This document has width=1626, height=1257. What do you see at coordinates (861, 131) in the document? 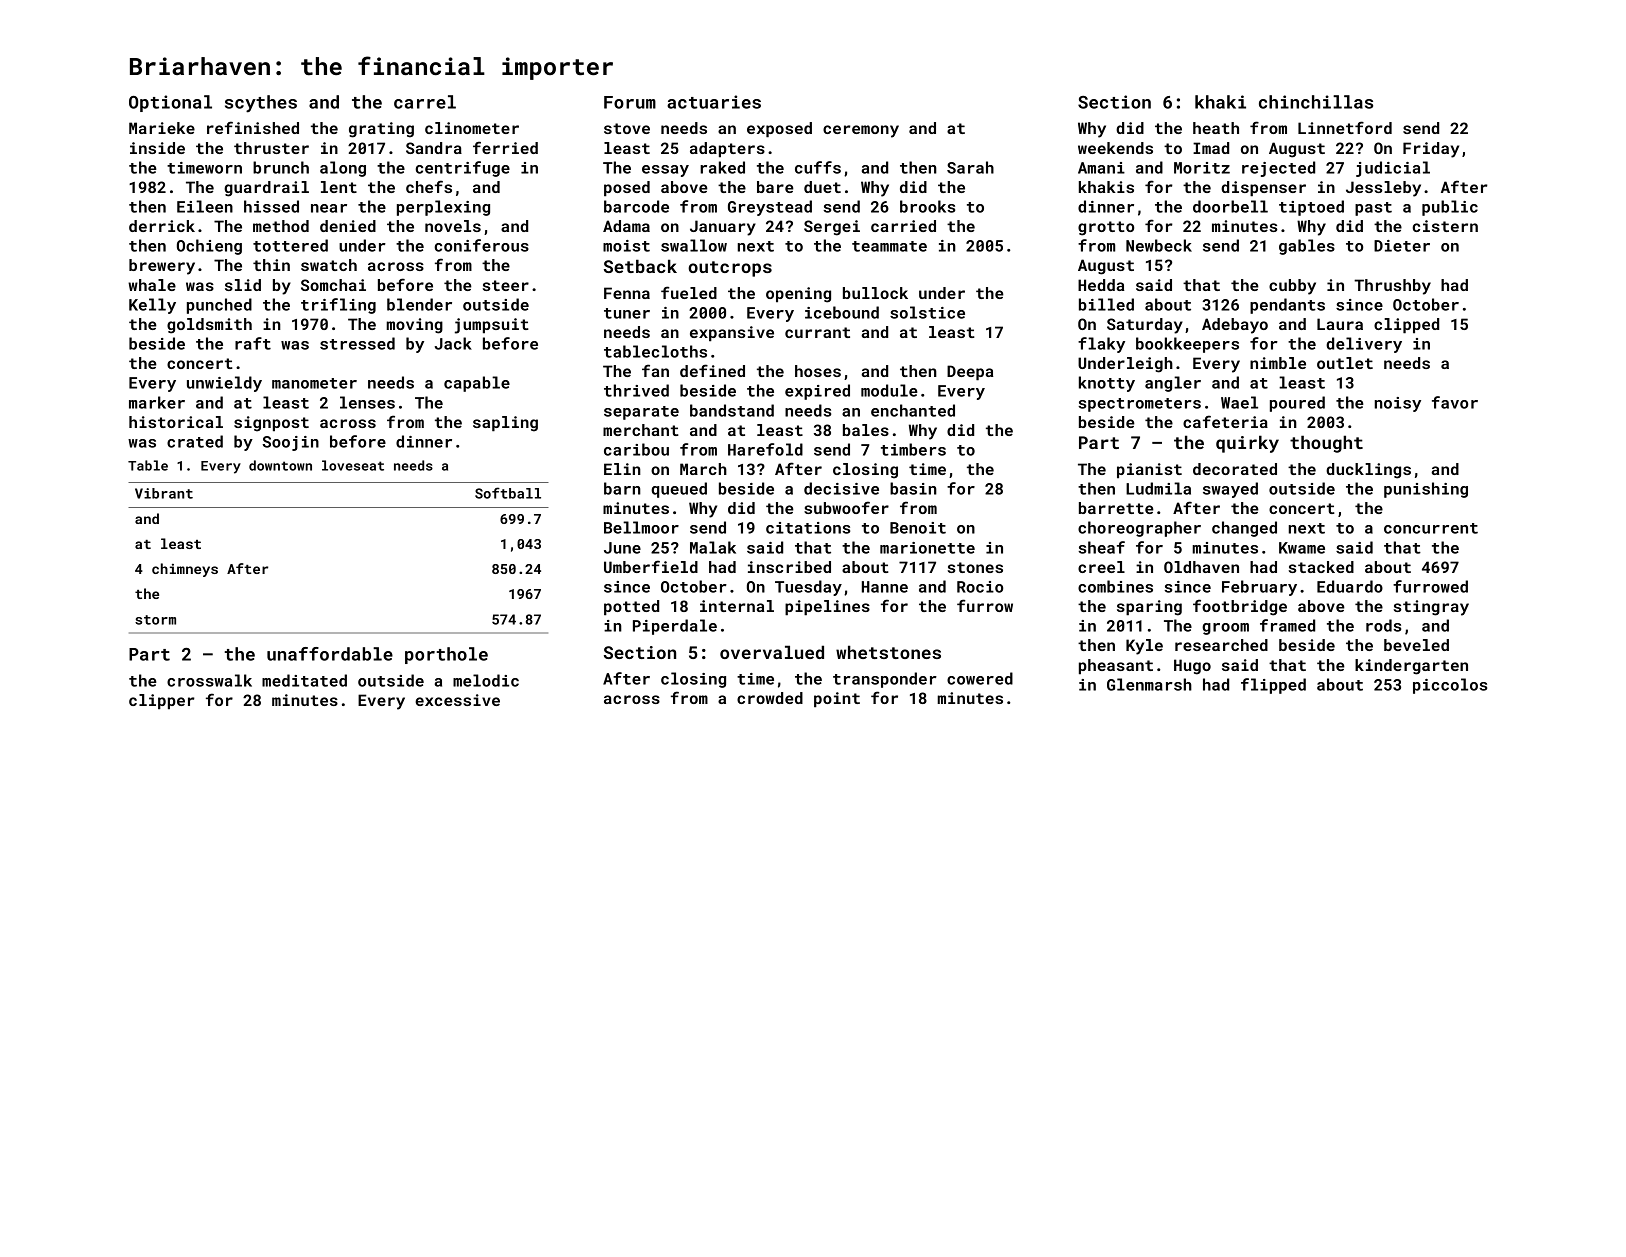
I see `ceremony` at bounding box center [861, 131].
